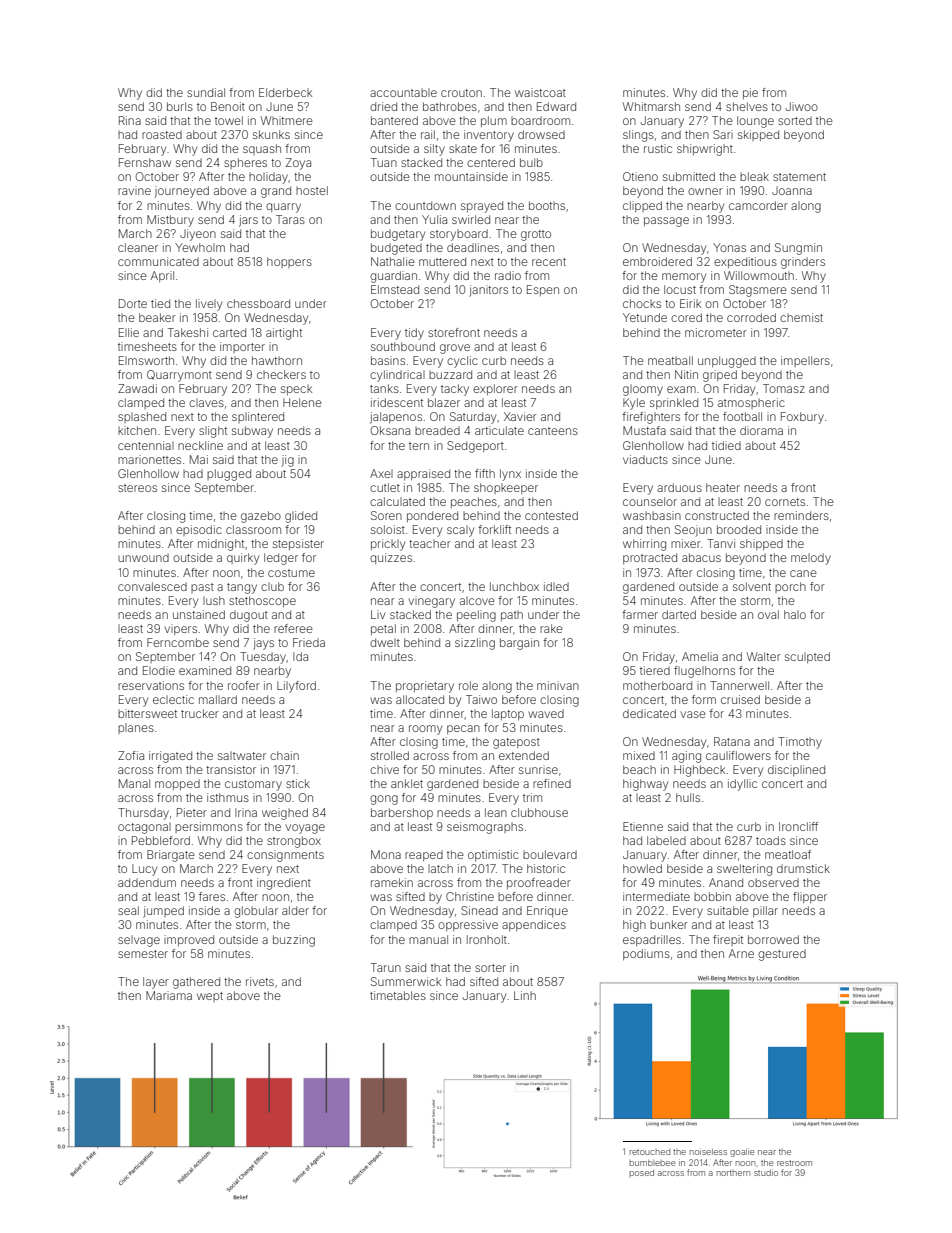 The image size is (952, 1233). Describe the element at coordinates (810, 897) in the screenshot. I see `flipper` at that location.
